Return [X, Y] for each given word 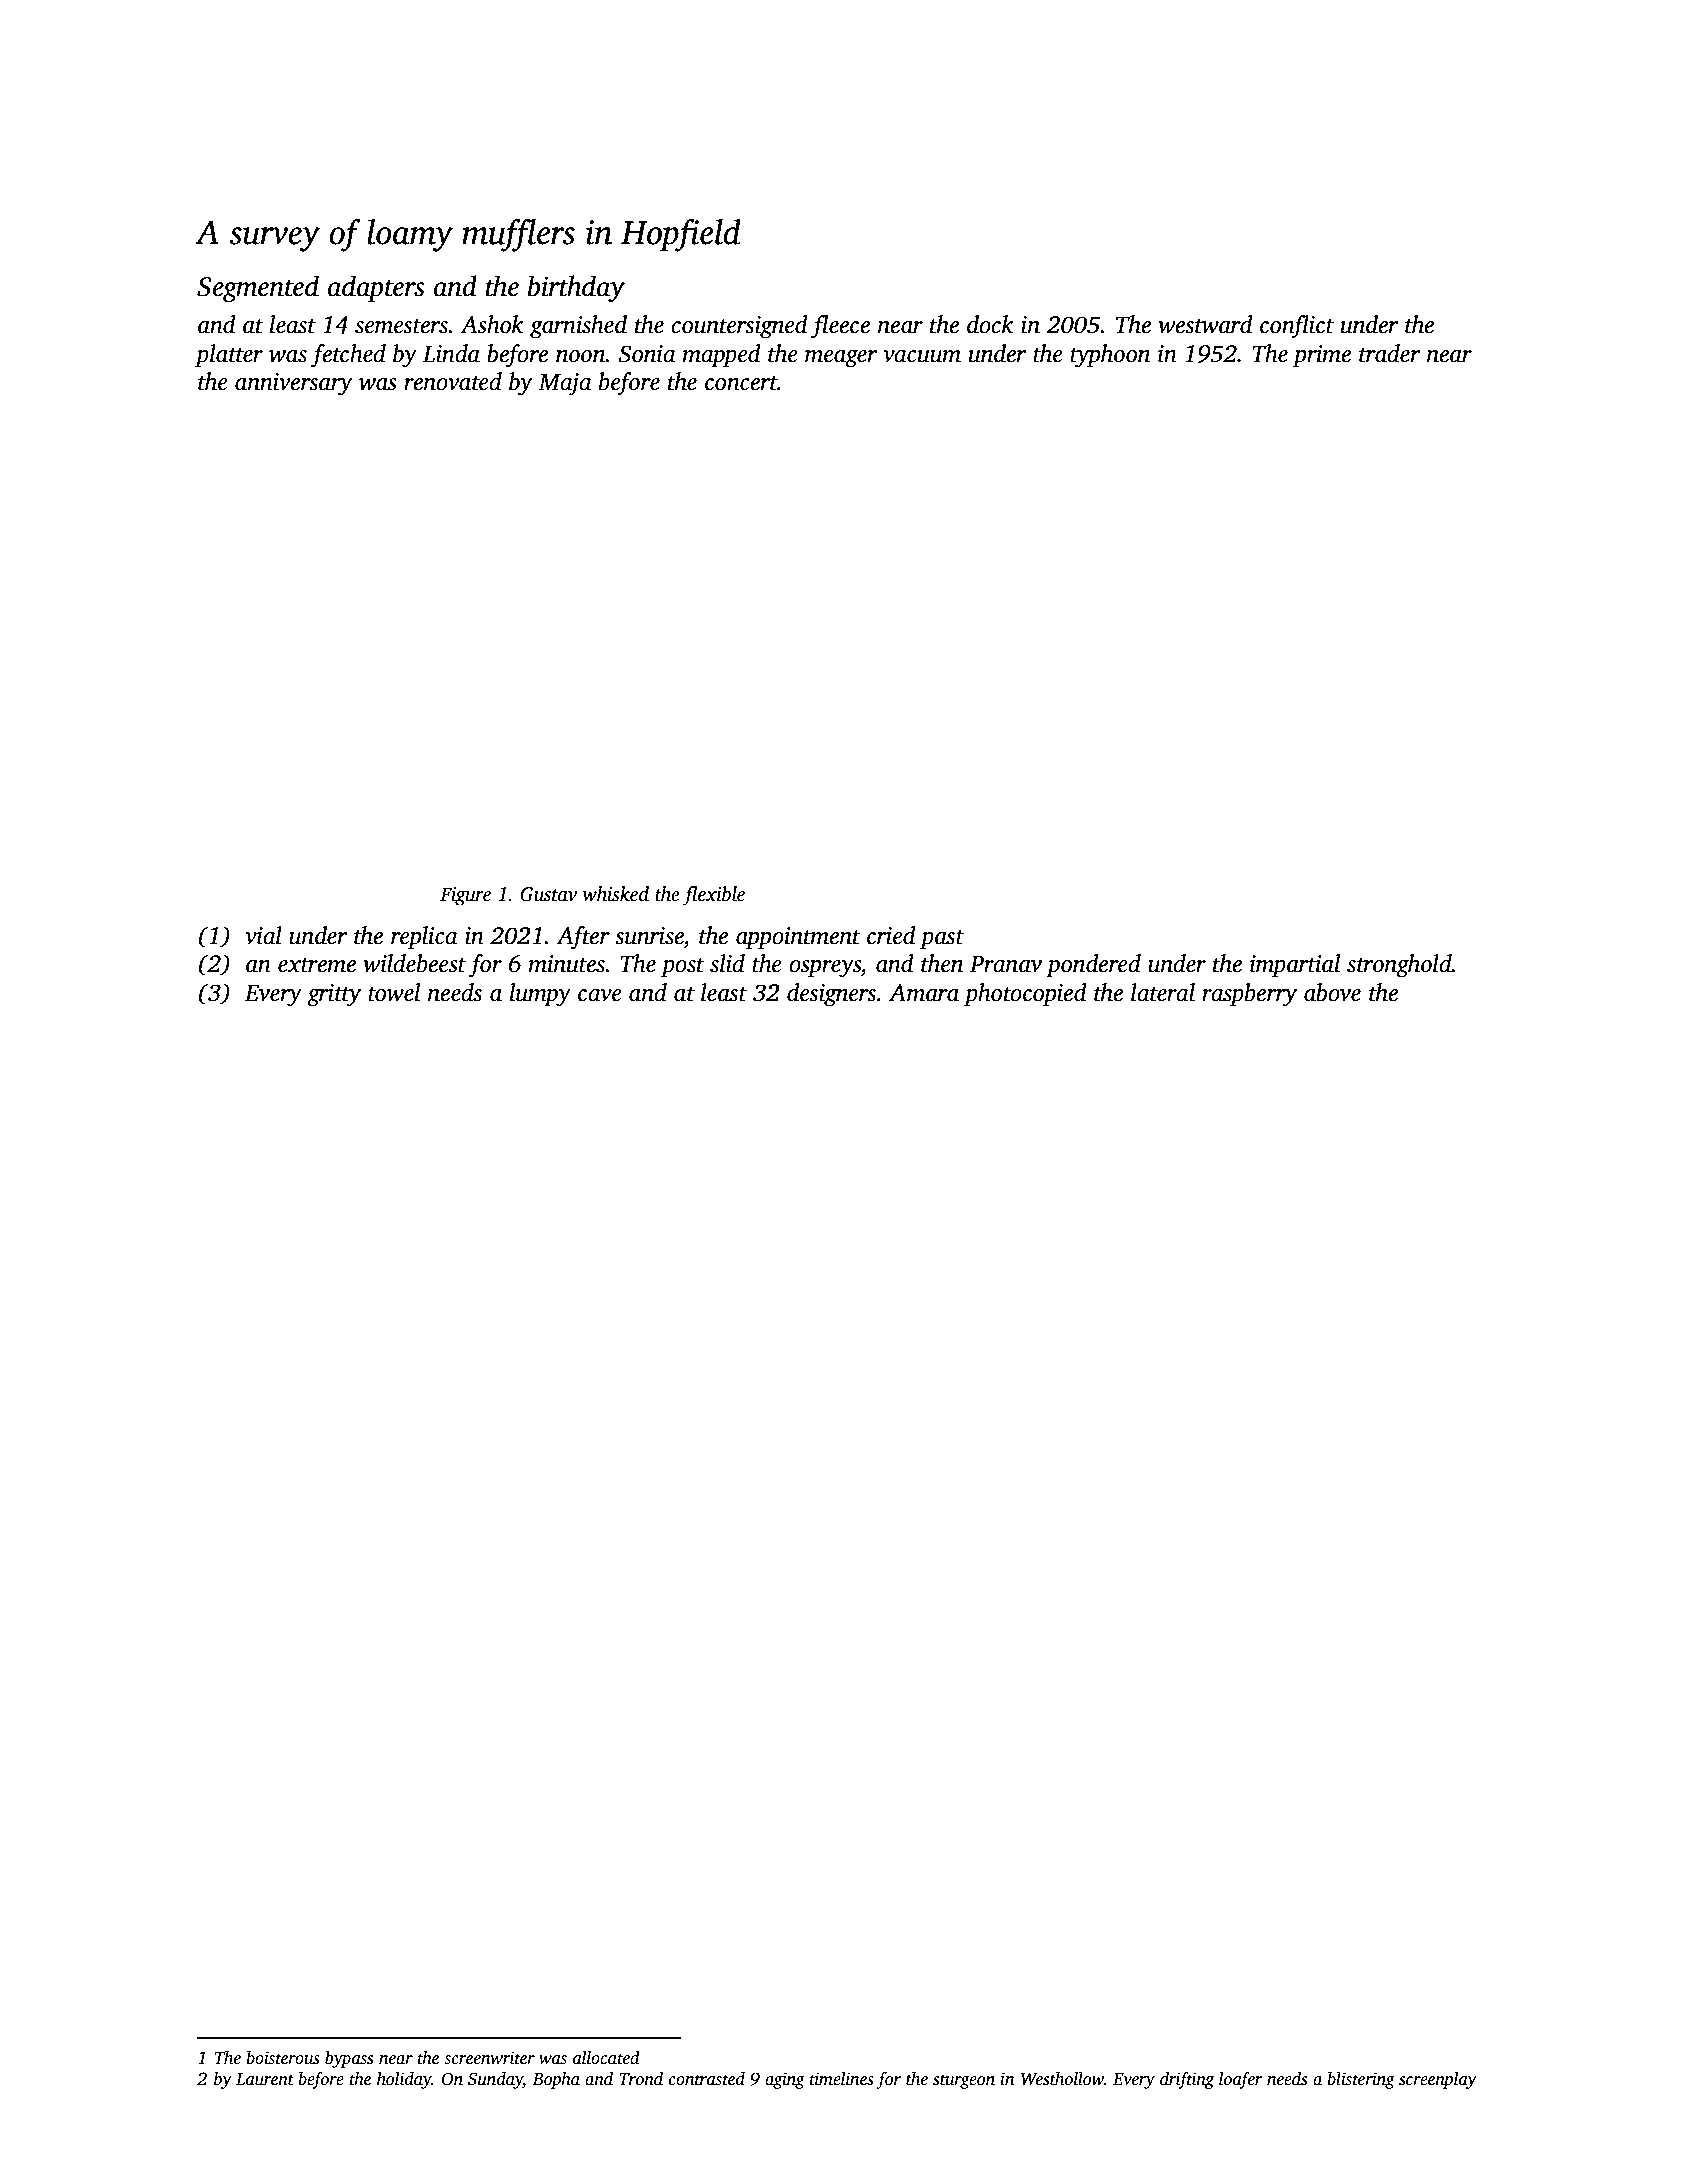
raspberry [1249, 995]
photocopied [1025, 995]
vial [263, 935]
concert [741, 383]
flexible [714, 896]
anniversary [294, 384]
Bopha [556, 2080]
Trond [641, 2079]
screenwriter [489, 2058]
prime [1322, 356]
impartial [1295, 966]
